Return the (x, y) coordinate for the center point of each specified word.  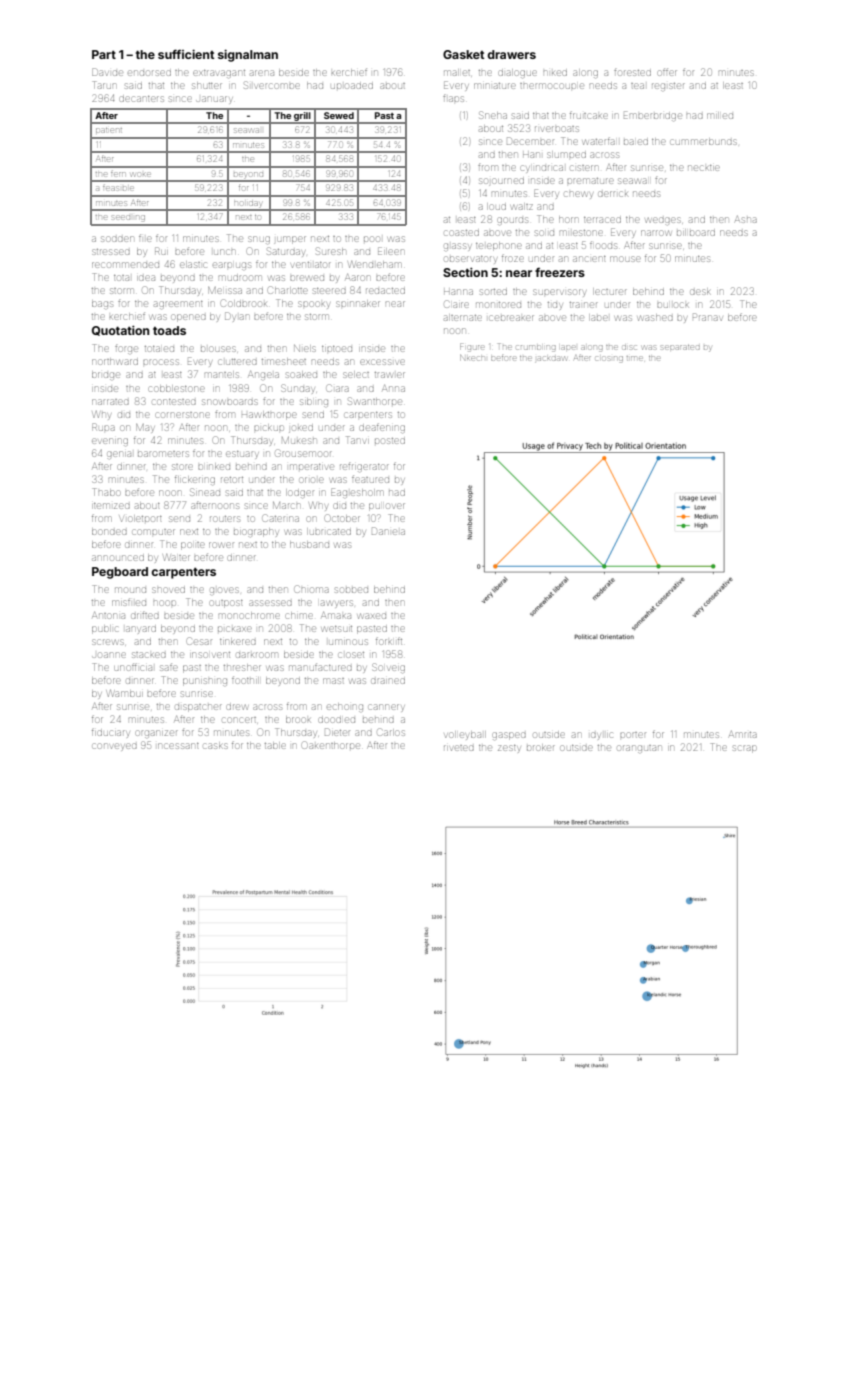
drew (237, 707)
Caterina (280, 518)
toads (169, 330)
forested (632, 73)
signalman (248, 55)
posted (390, 441)
